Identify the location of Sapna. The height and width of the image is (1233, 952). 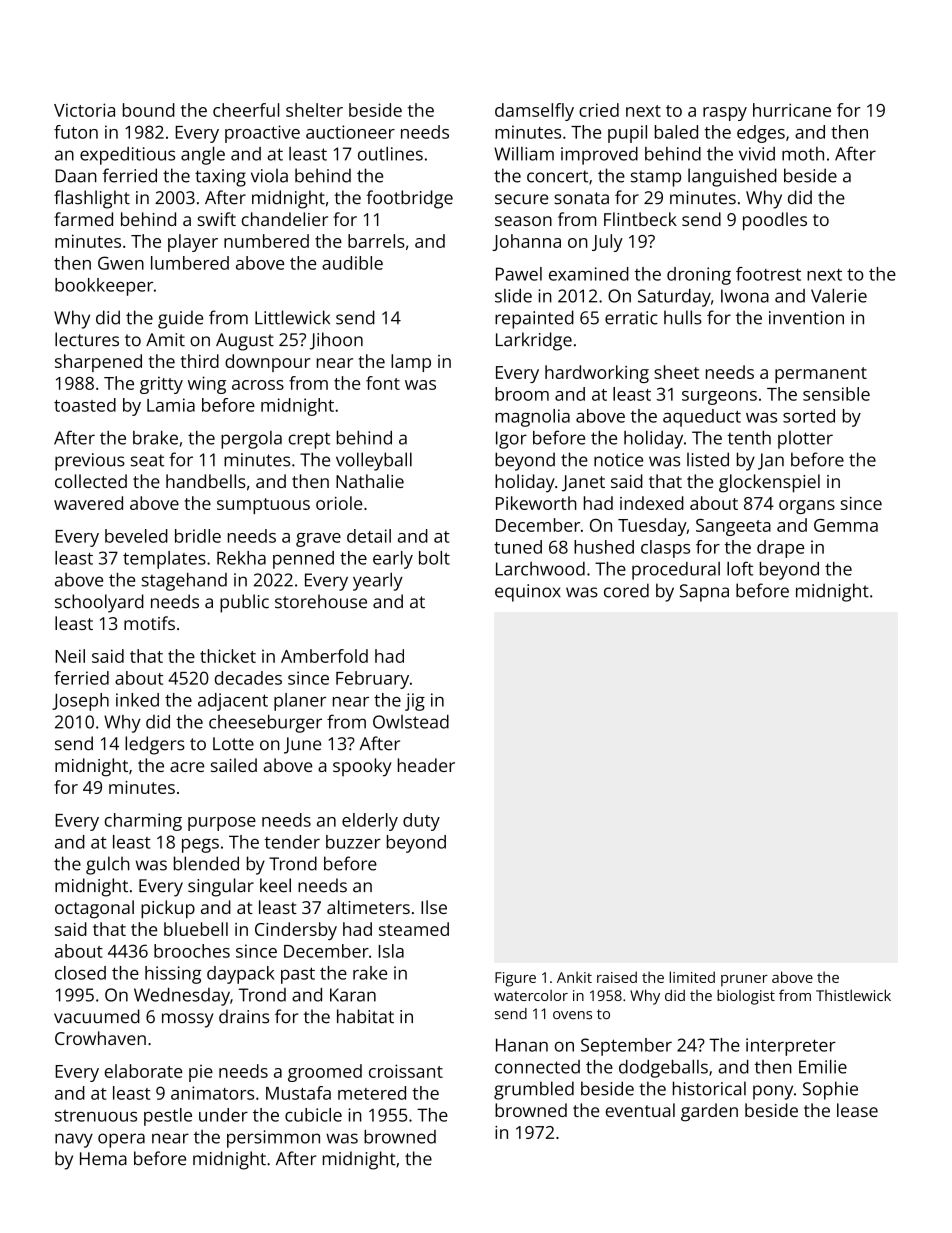
(704, 593).
